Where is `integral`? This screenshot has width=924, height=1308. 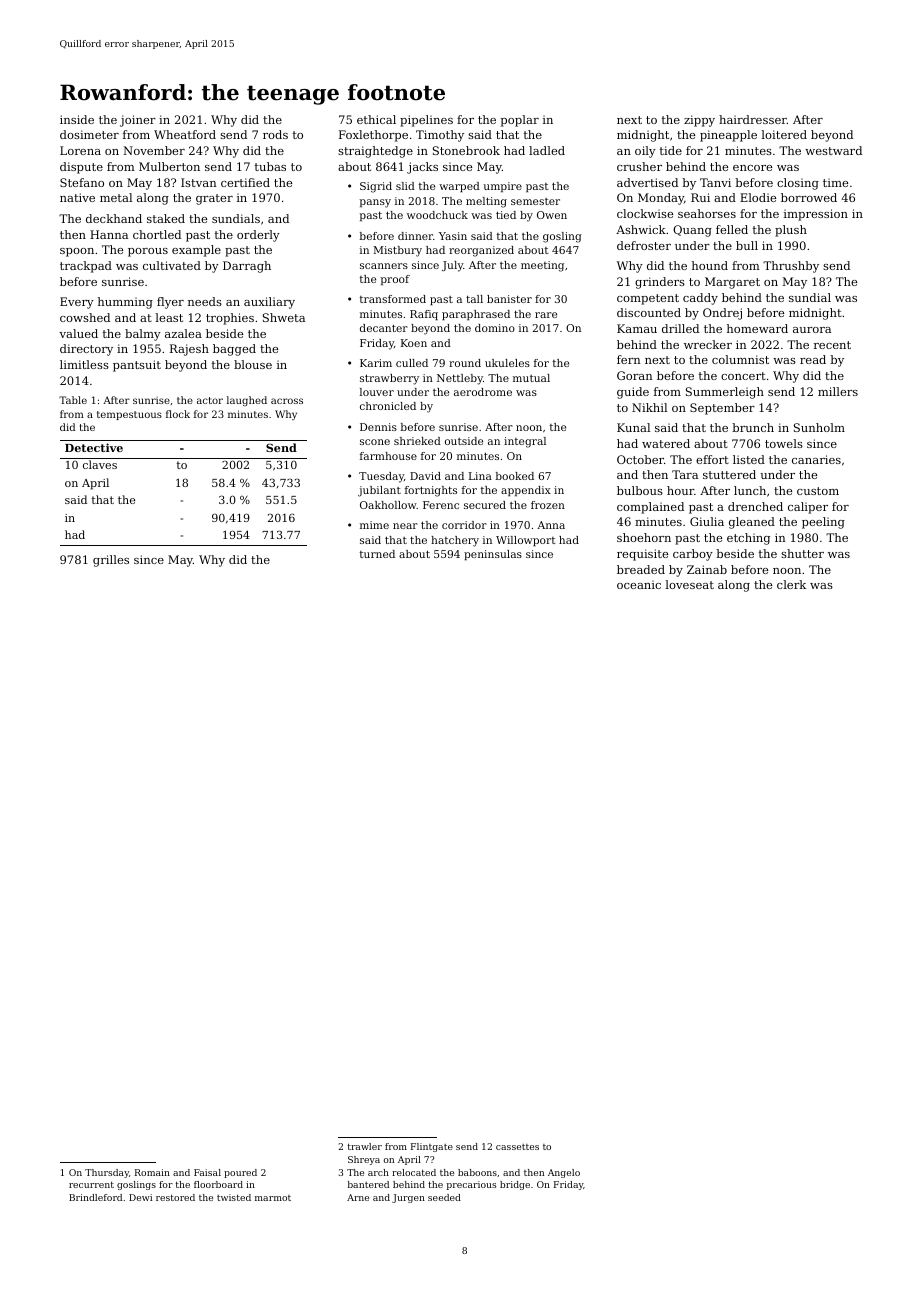 integral is located at coordinates (525, 442).
